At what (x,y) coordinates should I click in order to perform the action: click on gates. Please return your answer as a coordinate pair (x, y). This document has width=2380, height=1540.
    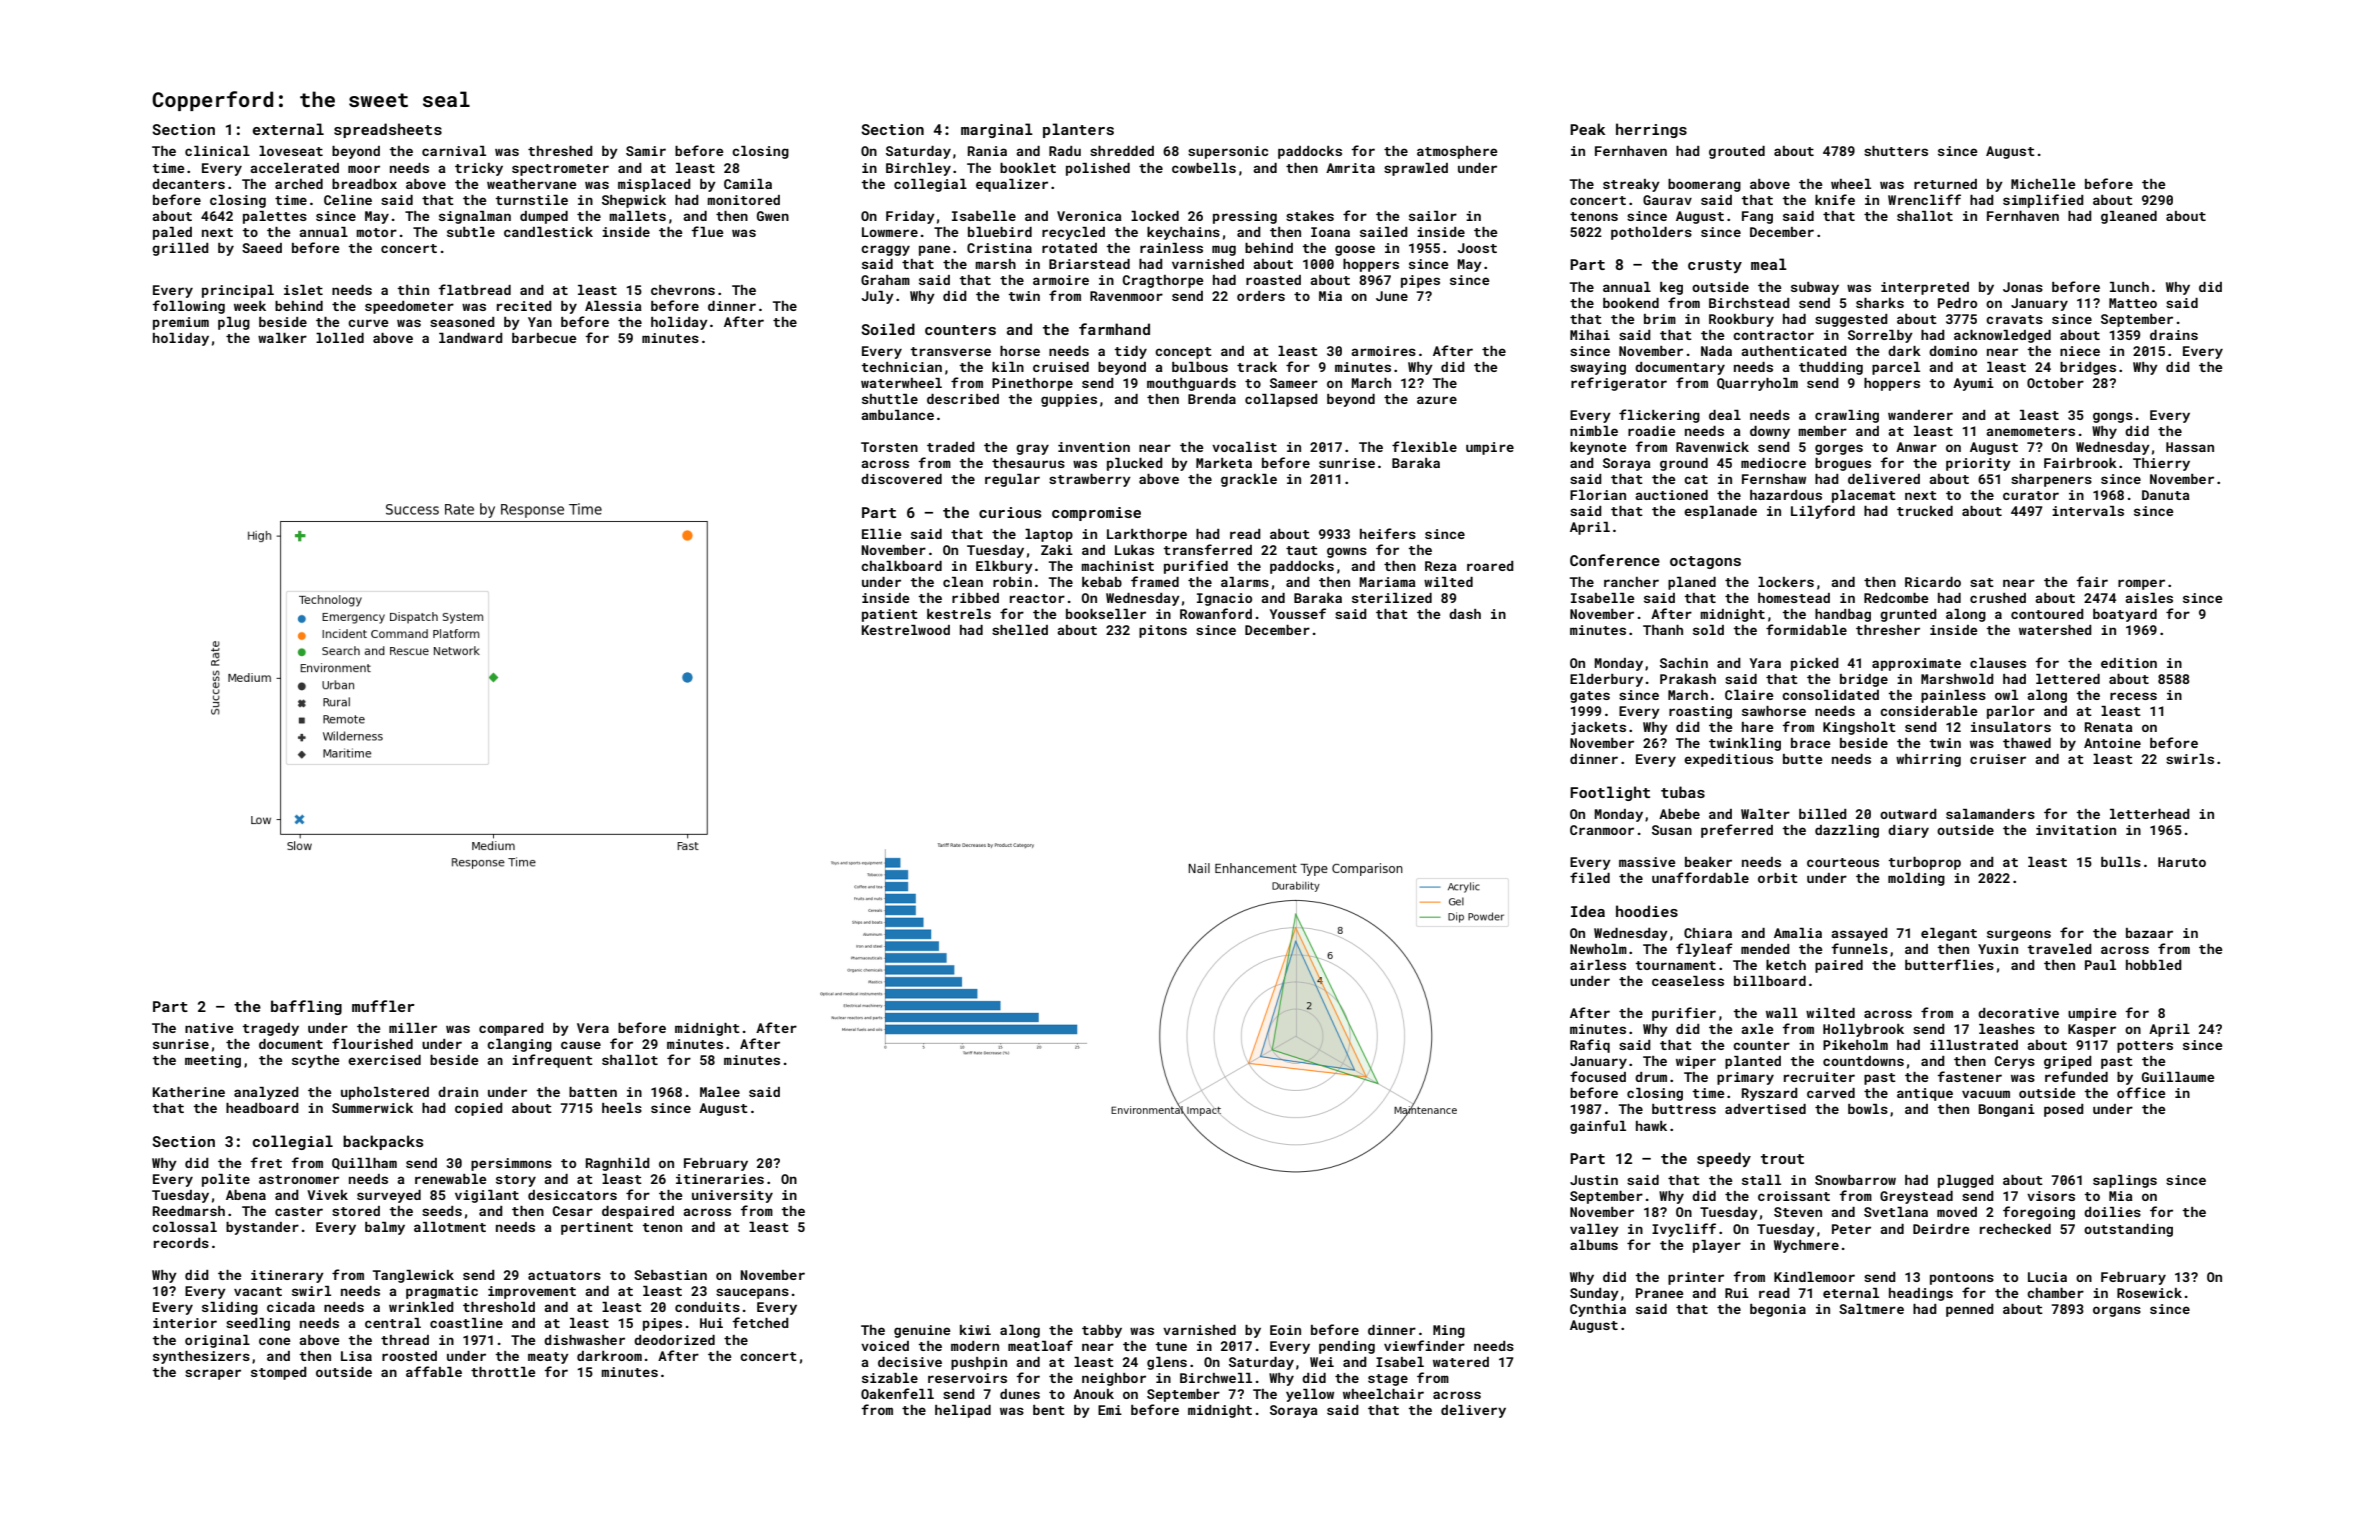
    Looking at the image, I should click on (1590, 697).
